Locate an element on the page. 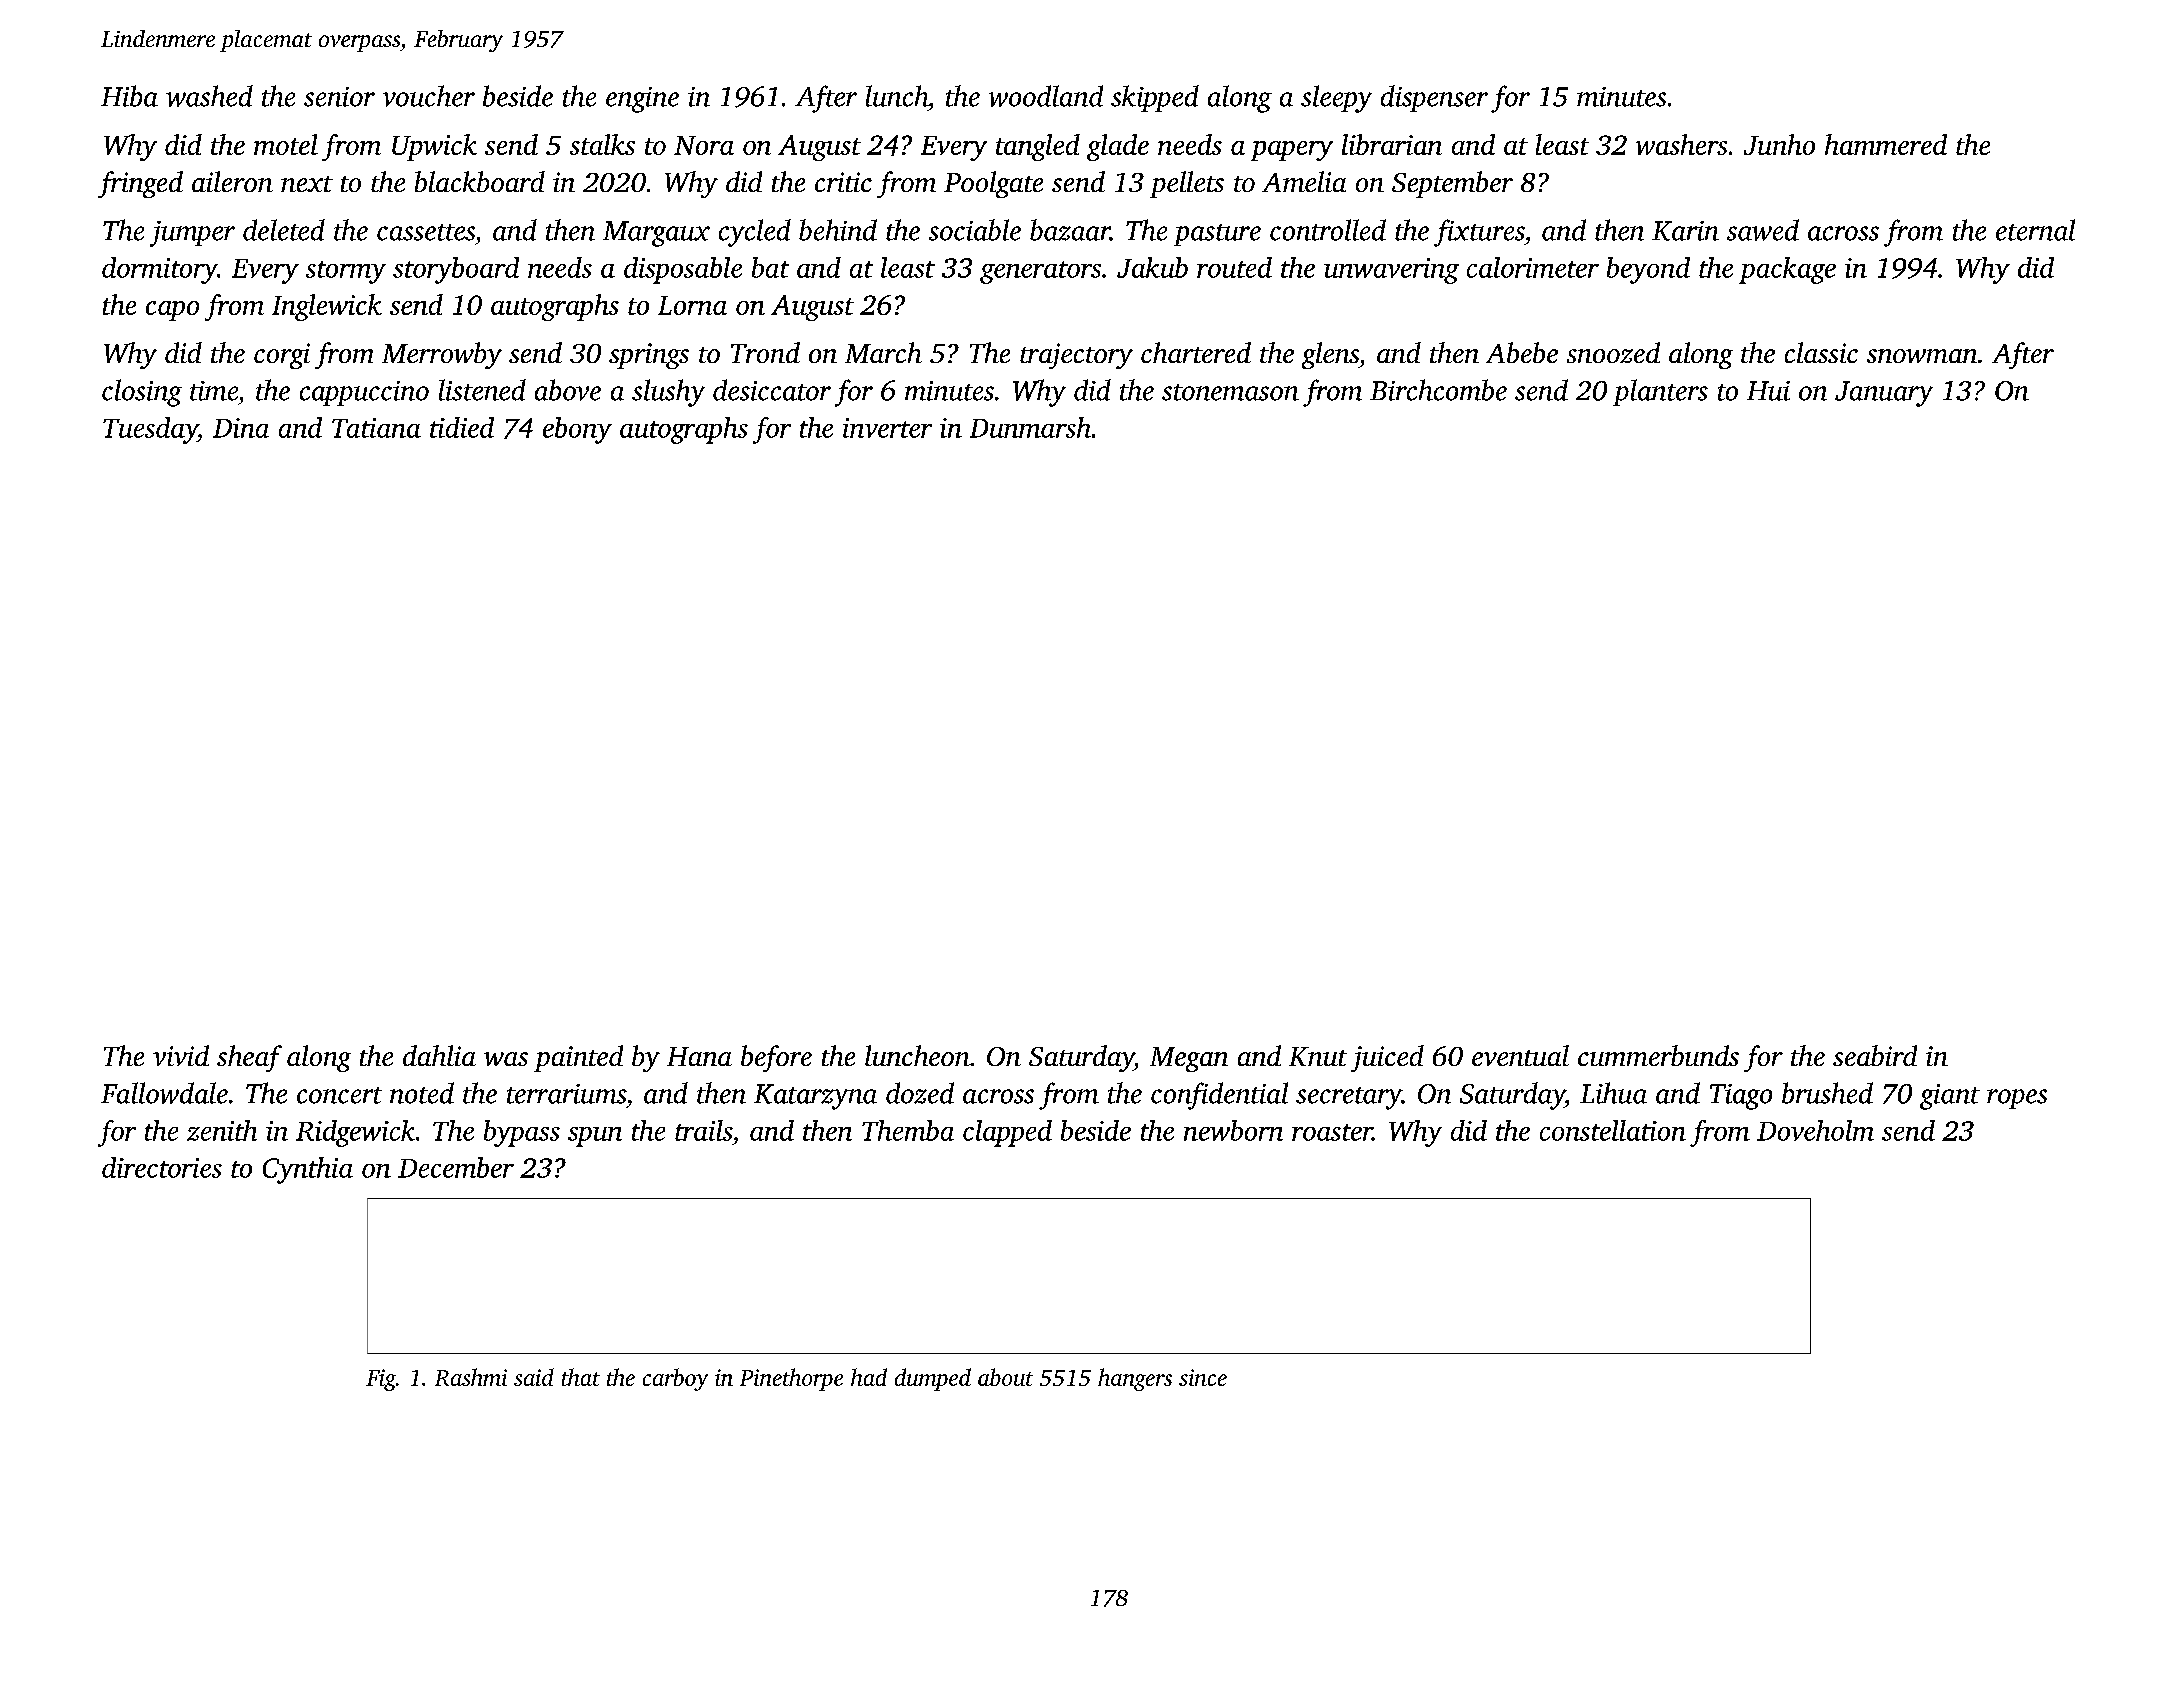 The width and height of the image is (2178, 1683). Doveholm is located at coordinates (1815, 1130).
